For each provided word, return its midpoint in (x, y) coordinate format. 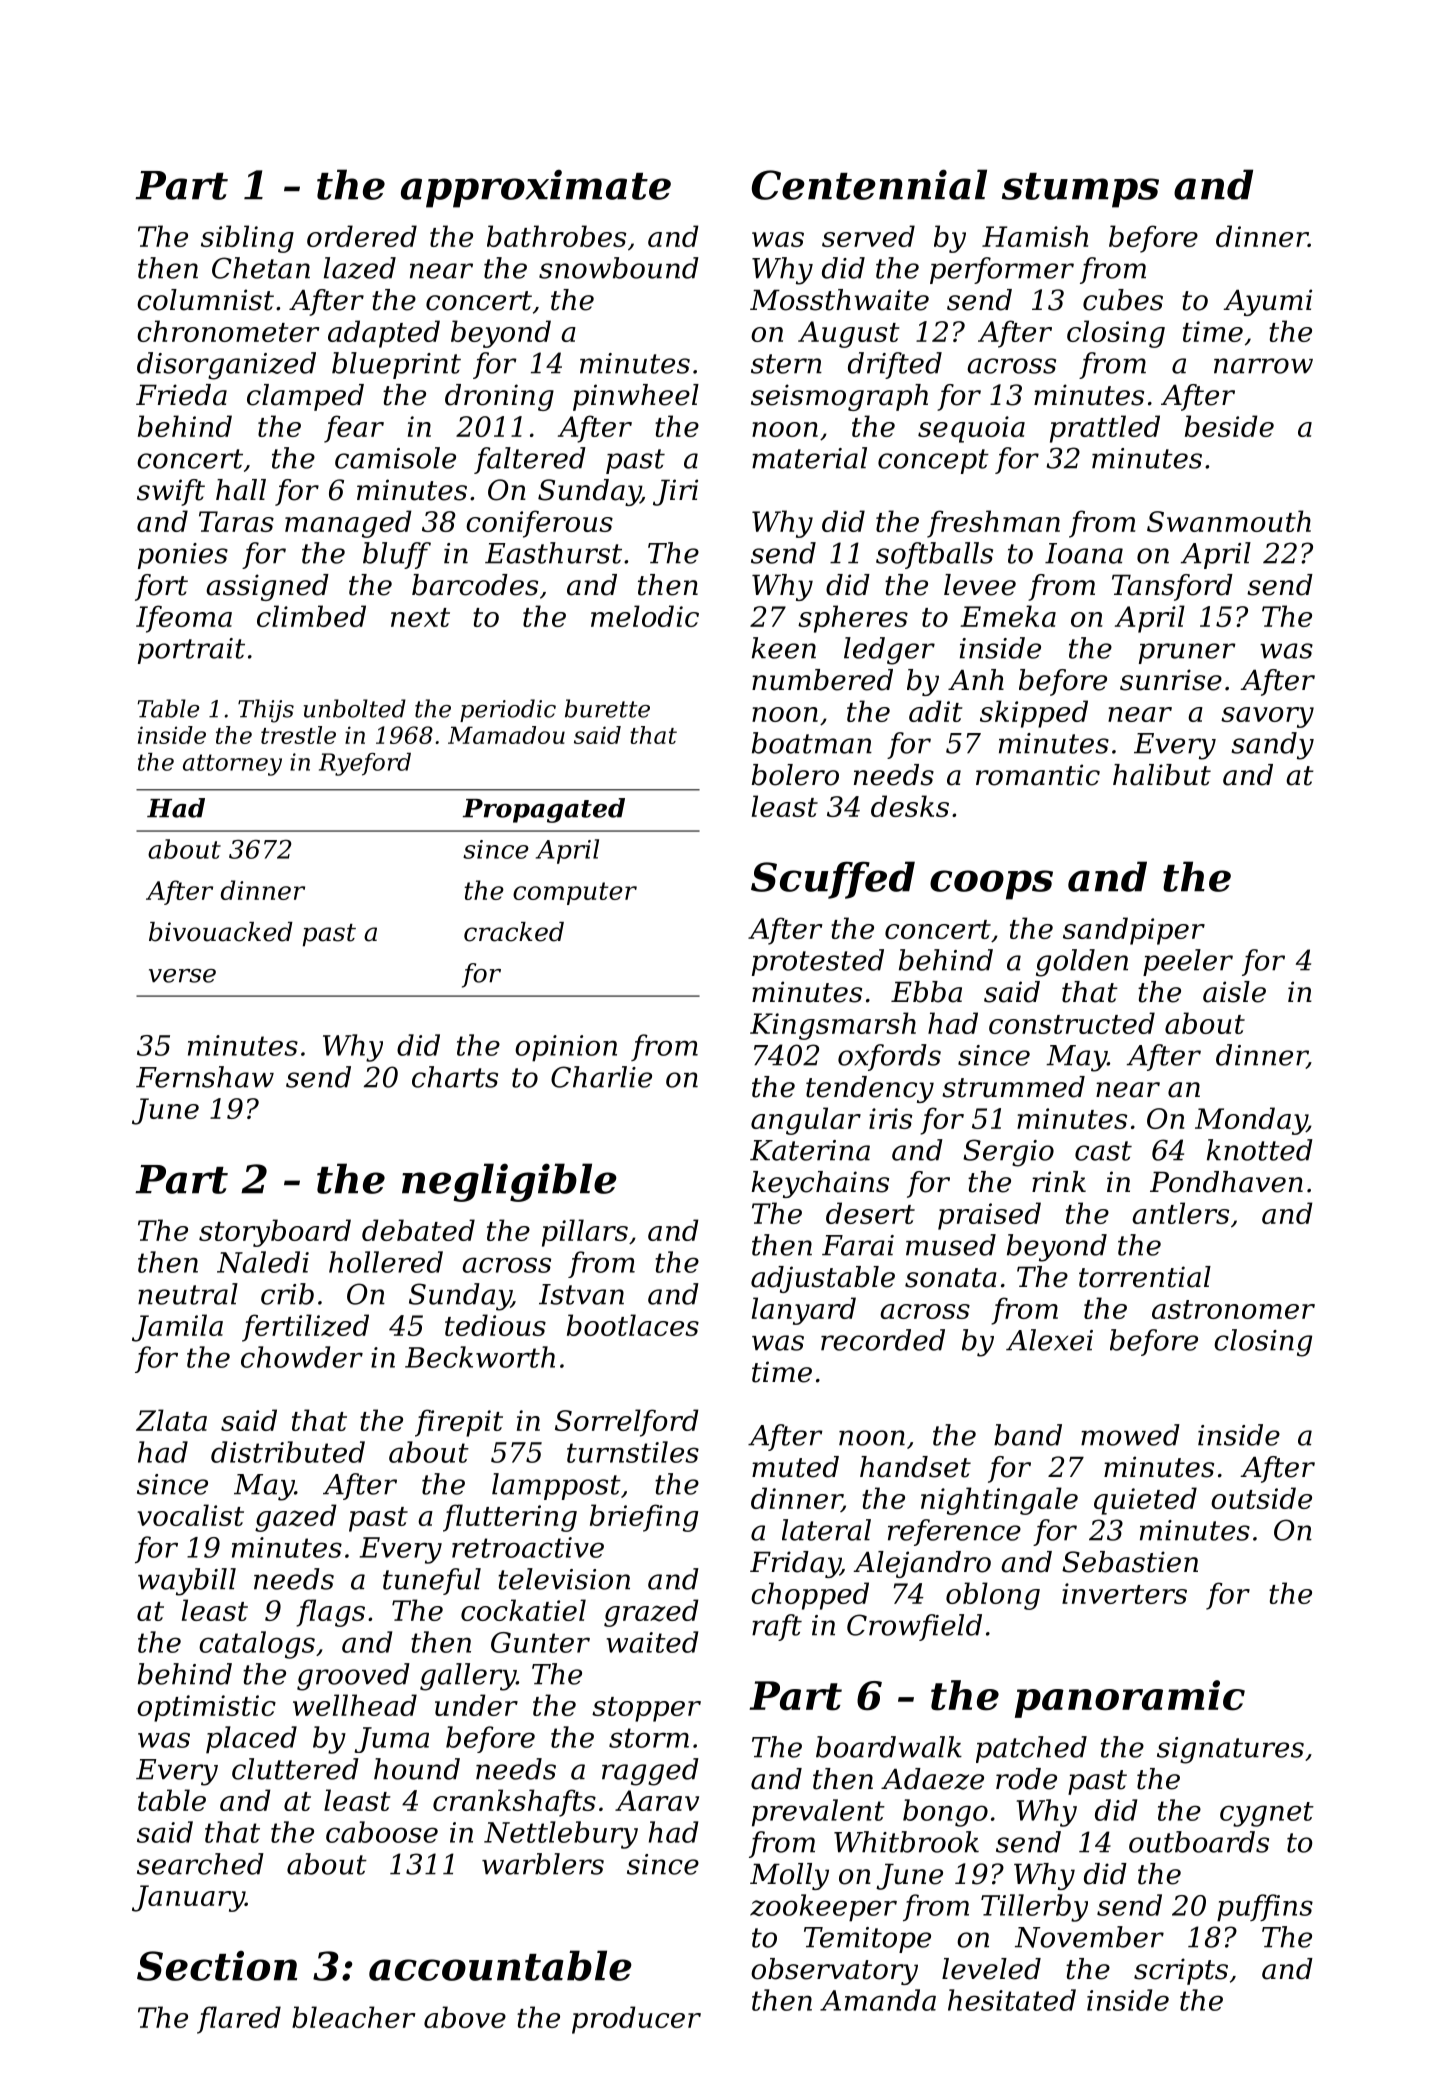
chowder (302, 1357)
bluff (397, 555)
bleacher (354, 2017)
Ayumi (1267, 302)
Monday (1251, 1121)
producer (636, 2020)
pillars (585, 1233)
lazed (360, 268)
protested (818, 962)
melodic (645, 616)
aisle (1234, 992)
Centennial (869, 184)
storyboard (275, 1233)
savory (1267, 717)
